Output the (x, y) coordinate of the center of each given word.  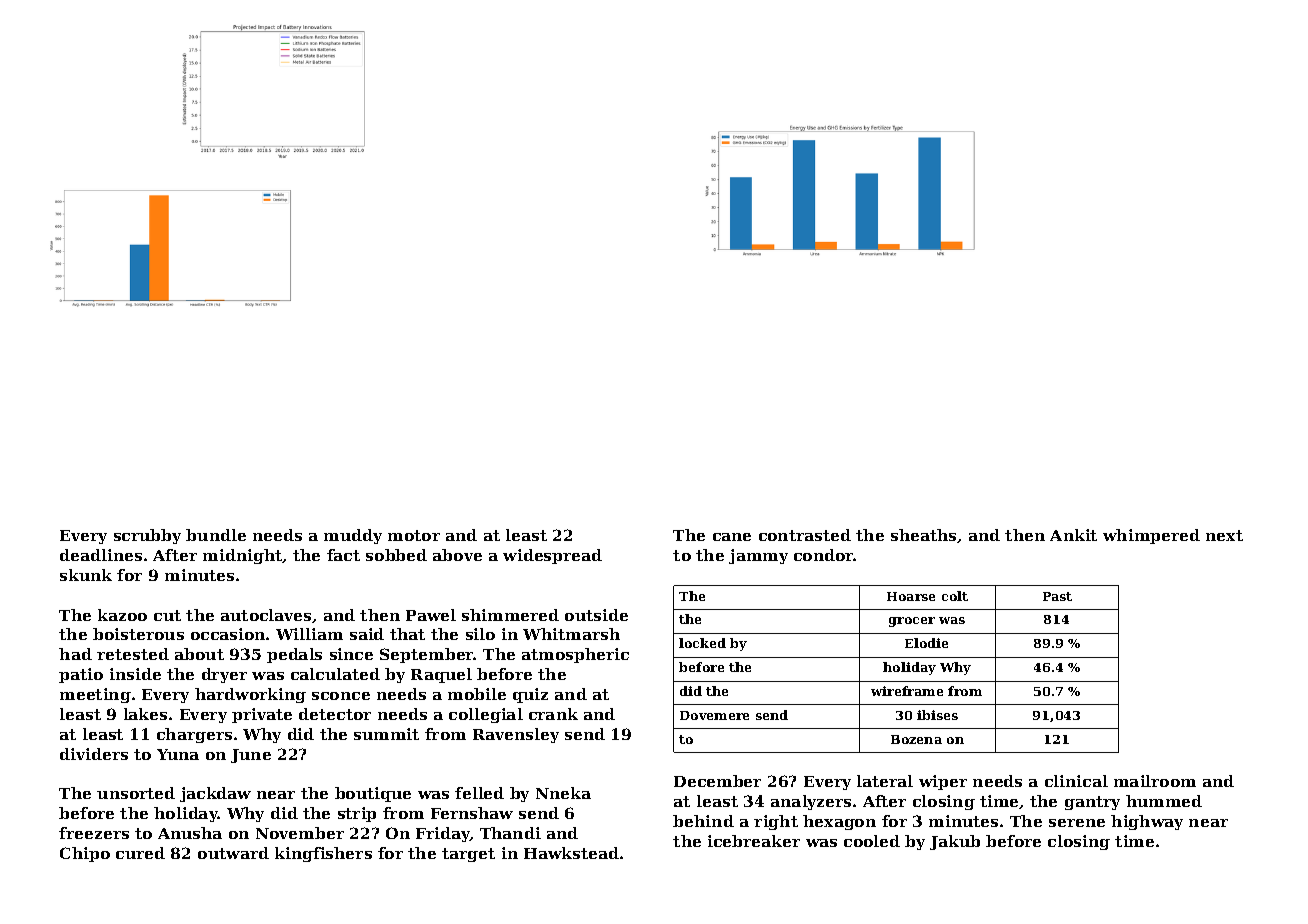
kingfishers (323, 854)
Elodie (926, 643)
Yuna (178, 754)
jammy (758, 556)
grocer (912, 622)
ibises (937, 715)
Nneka (563, 793)
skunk (86, 575)
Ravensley (516, 735)
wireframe (907, 691)
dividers (94, 754)
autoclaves (266, 615)
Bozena (916, 739)
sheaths (923, 535)
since (351, 654)
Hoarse (911, 596)
